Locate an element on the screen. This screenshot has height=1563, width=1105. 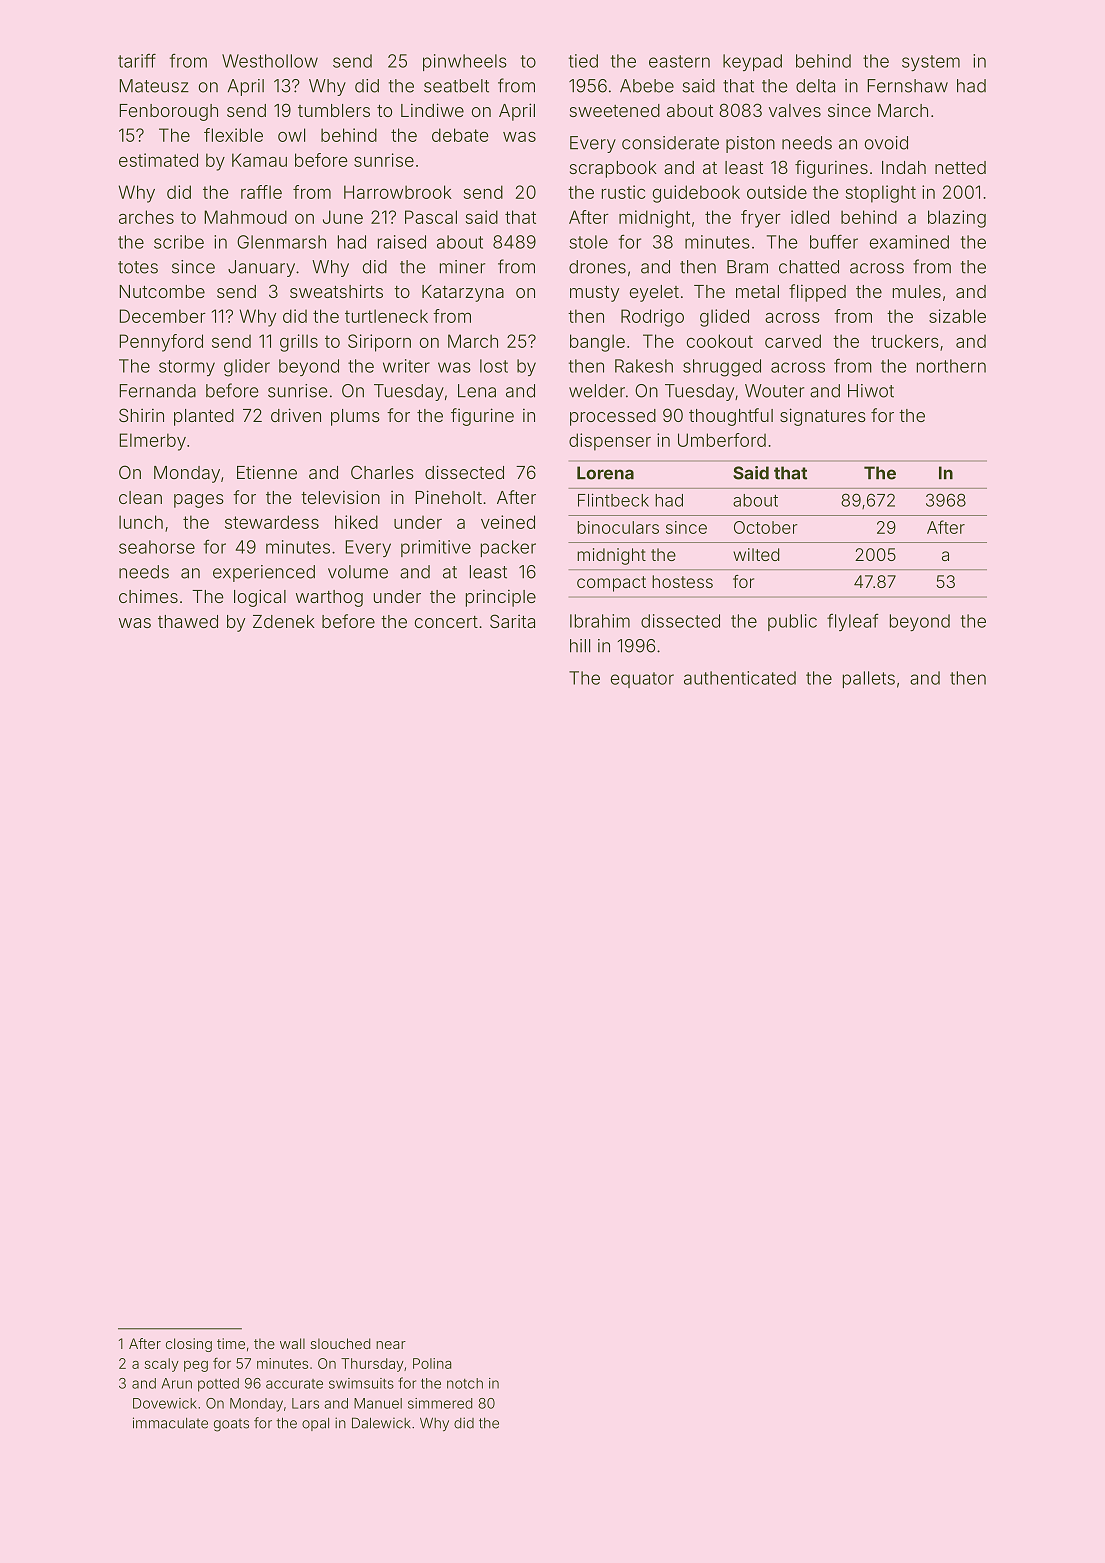
pallets is located at coordinates (869, 679).
